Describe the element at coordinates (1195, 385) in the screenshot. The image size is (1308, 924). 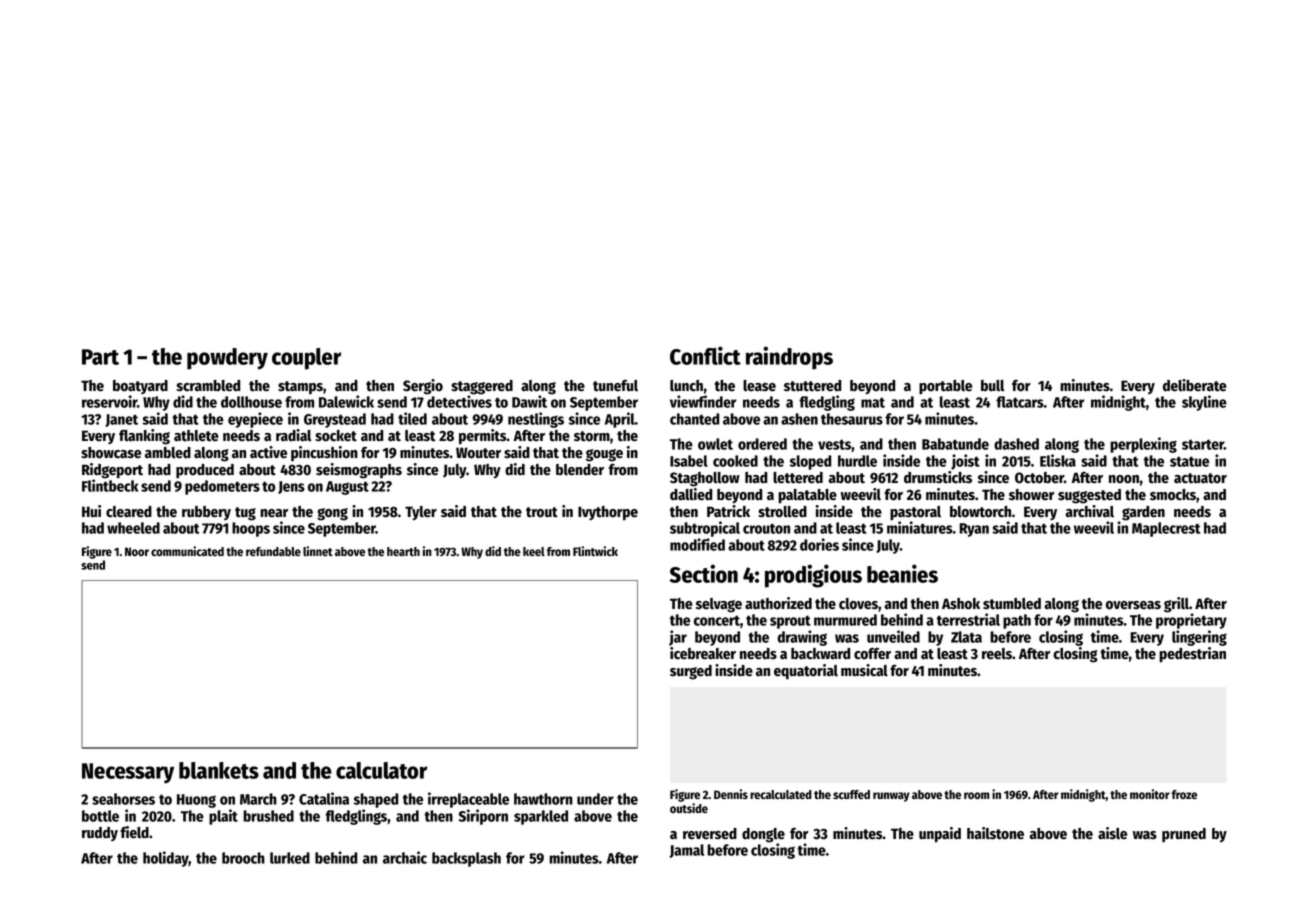
I see `deliberate` at that location.
